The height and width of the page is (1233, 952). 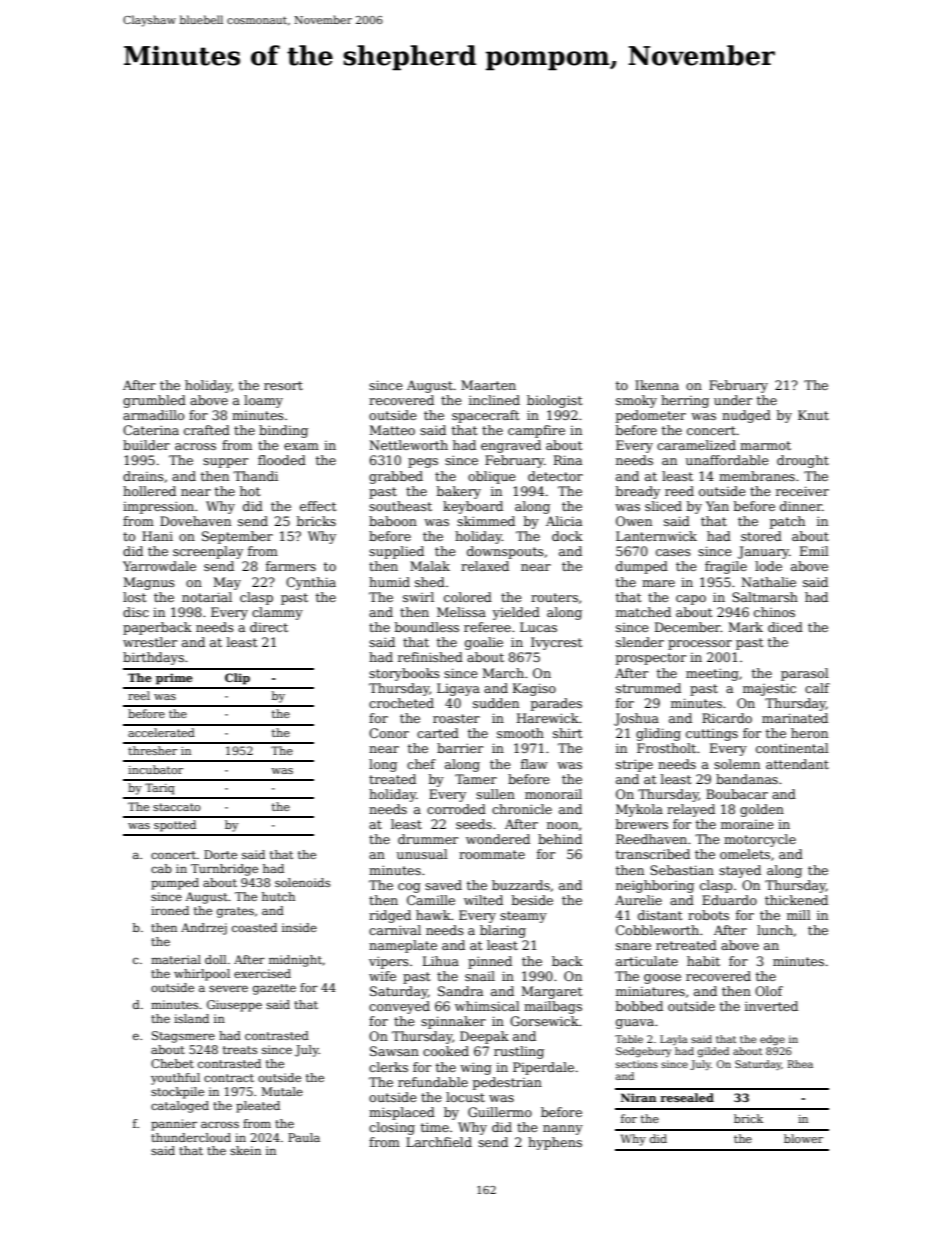 What do you see at coordinates (277, 613) in the page?
I see `clammy` at bounding box center [277, 613].
